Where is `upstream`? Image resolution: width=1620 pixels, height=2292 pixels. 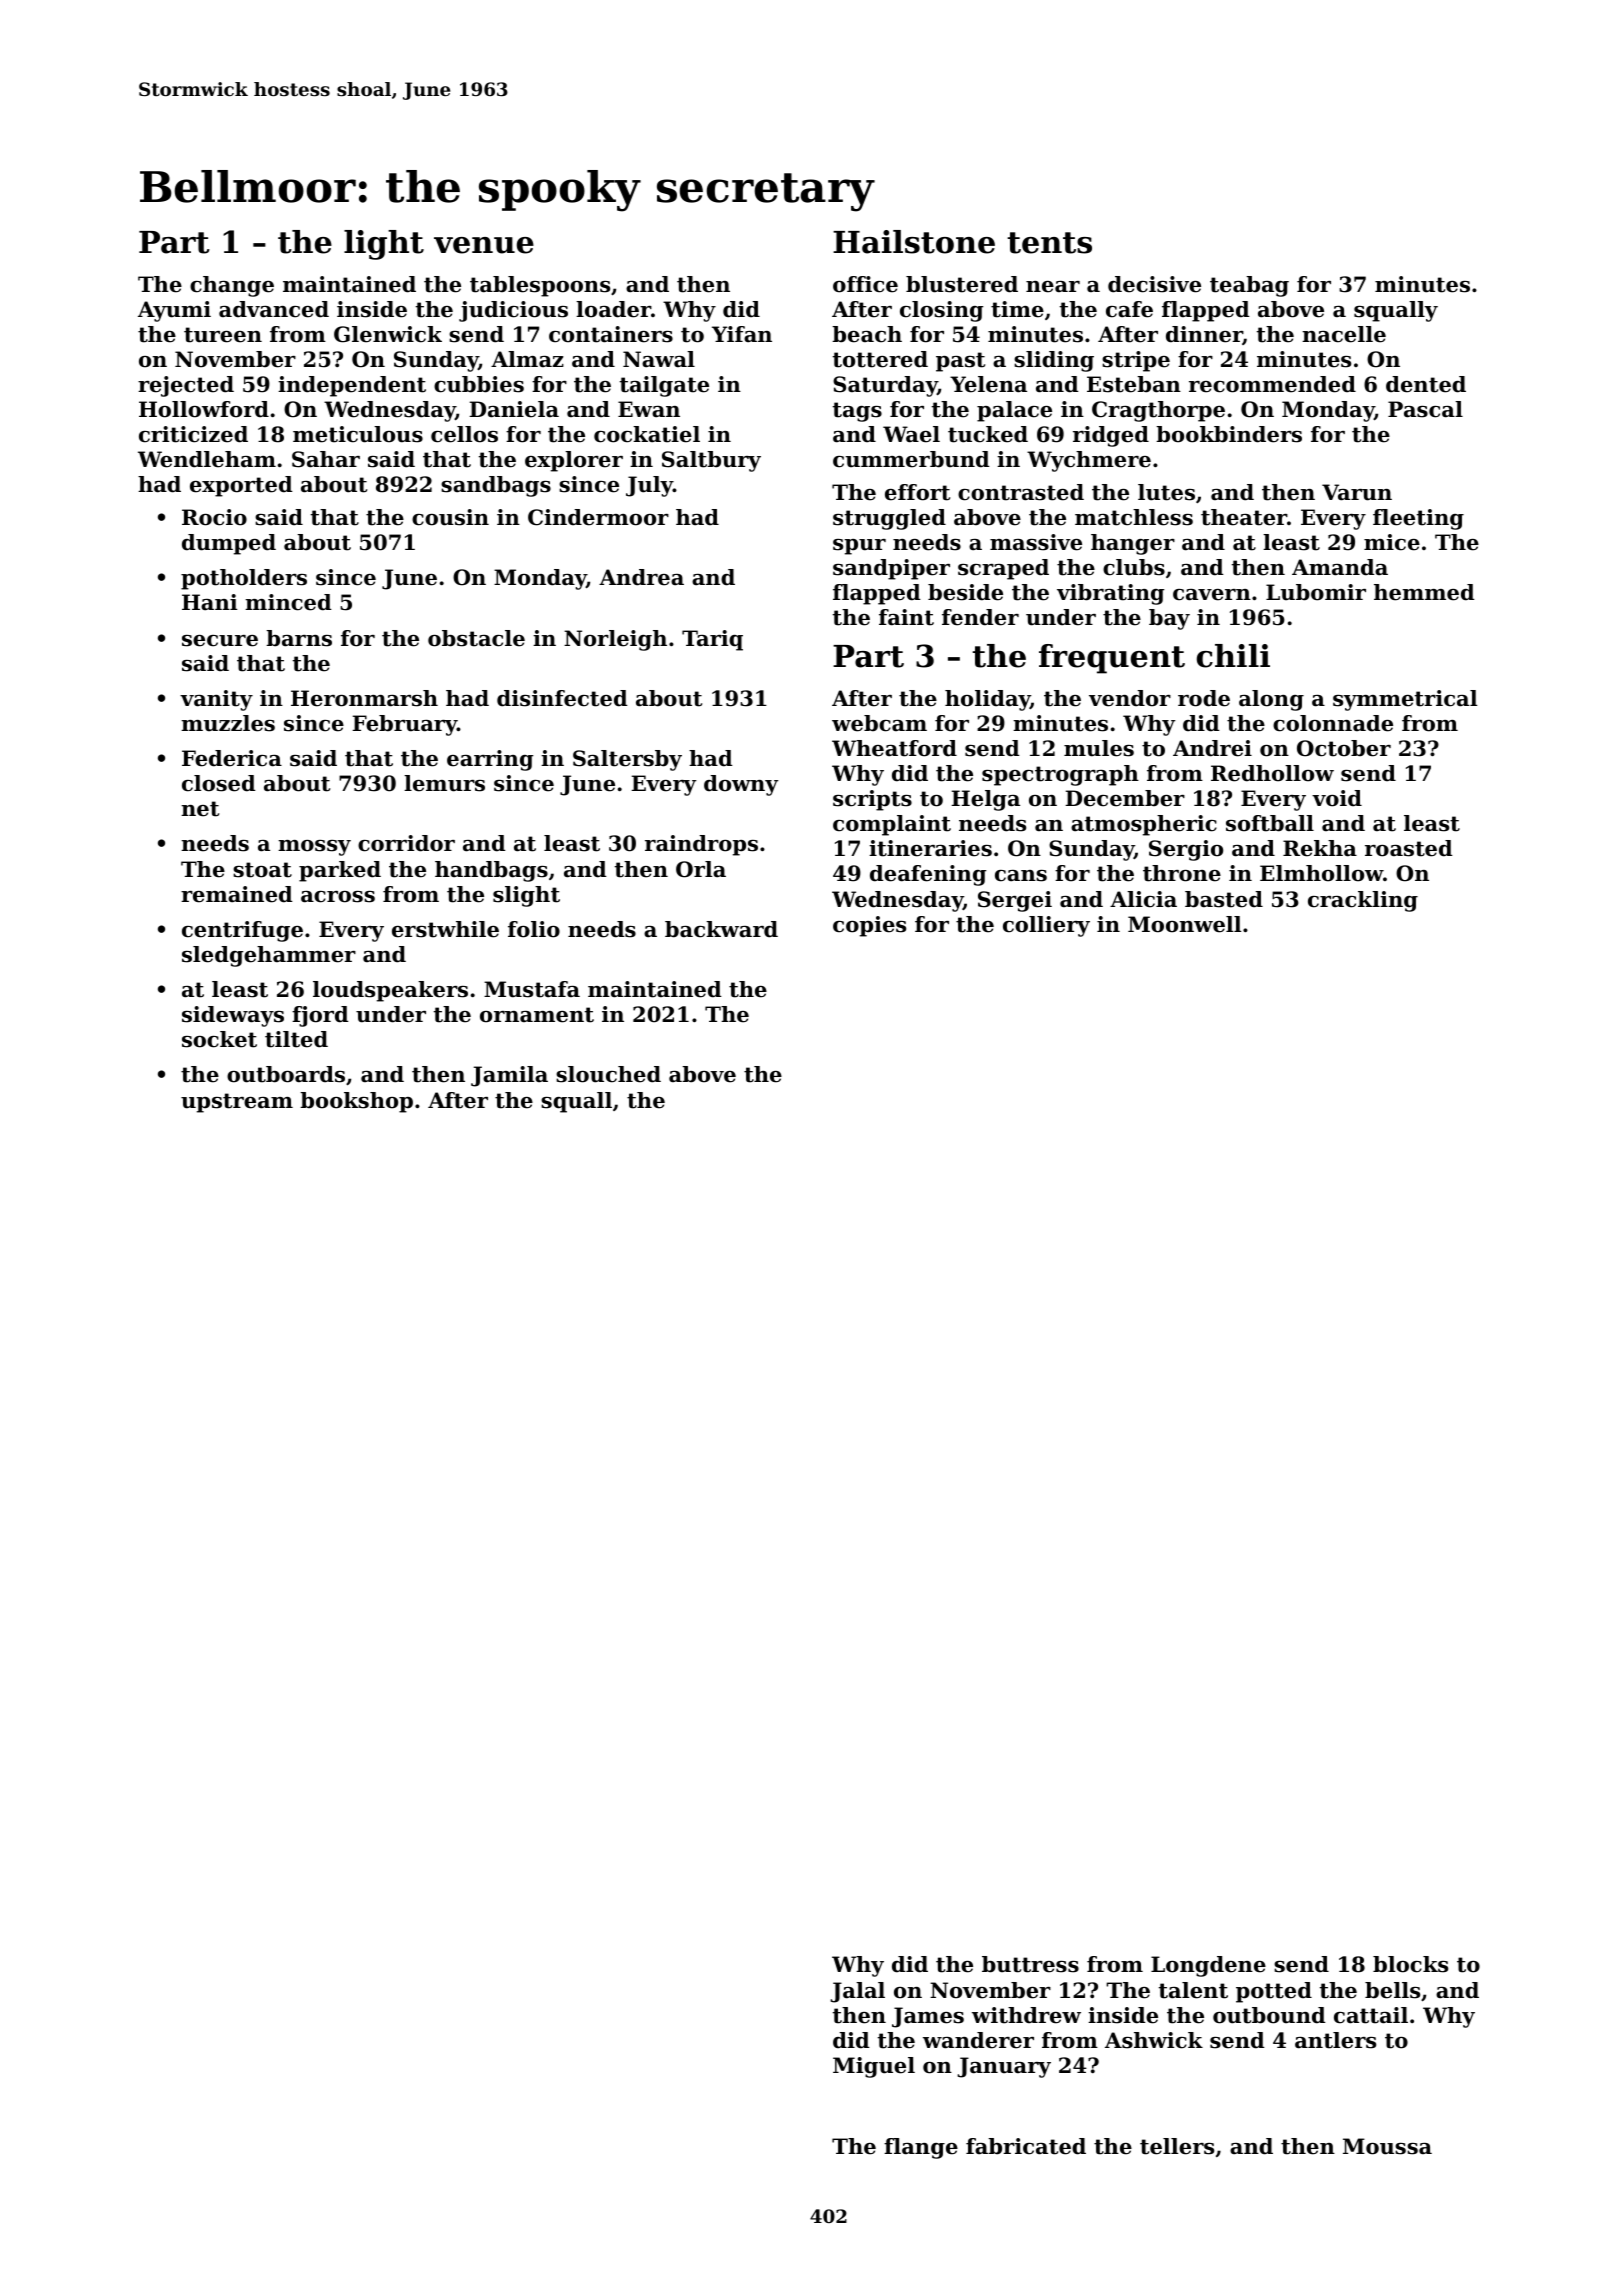 upstream is located at coordinates (237, 1103).
